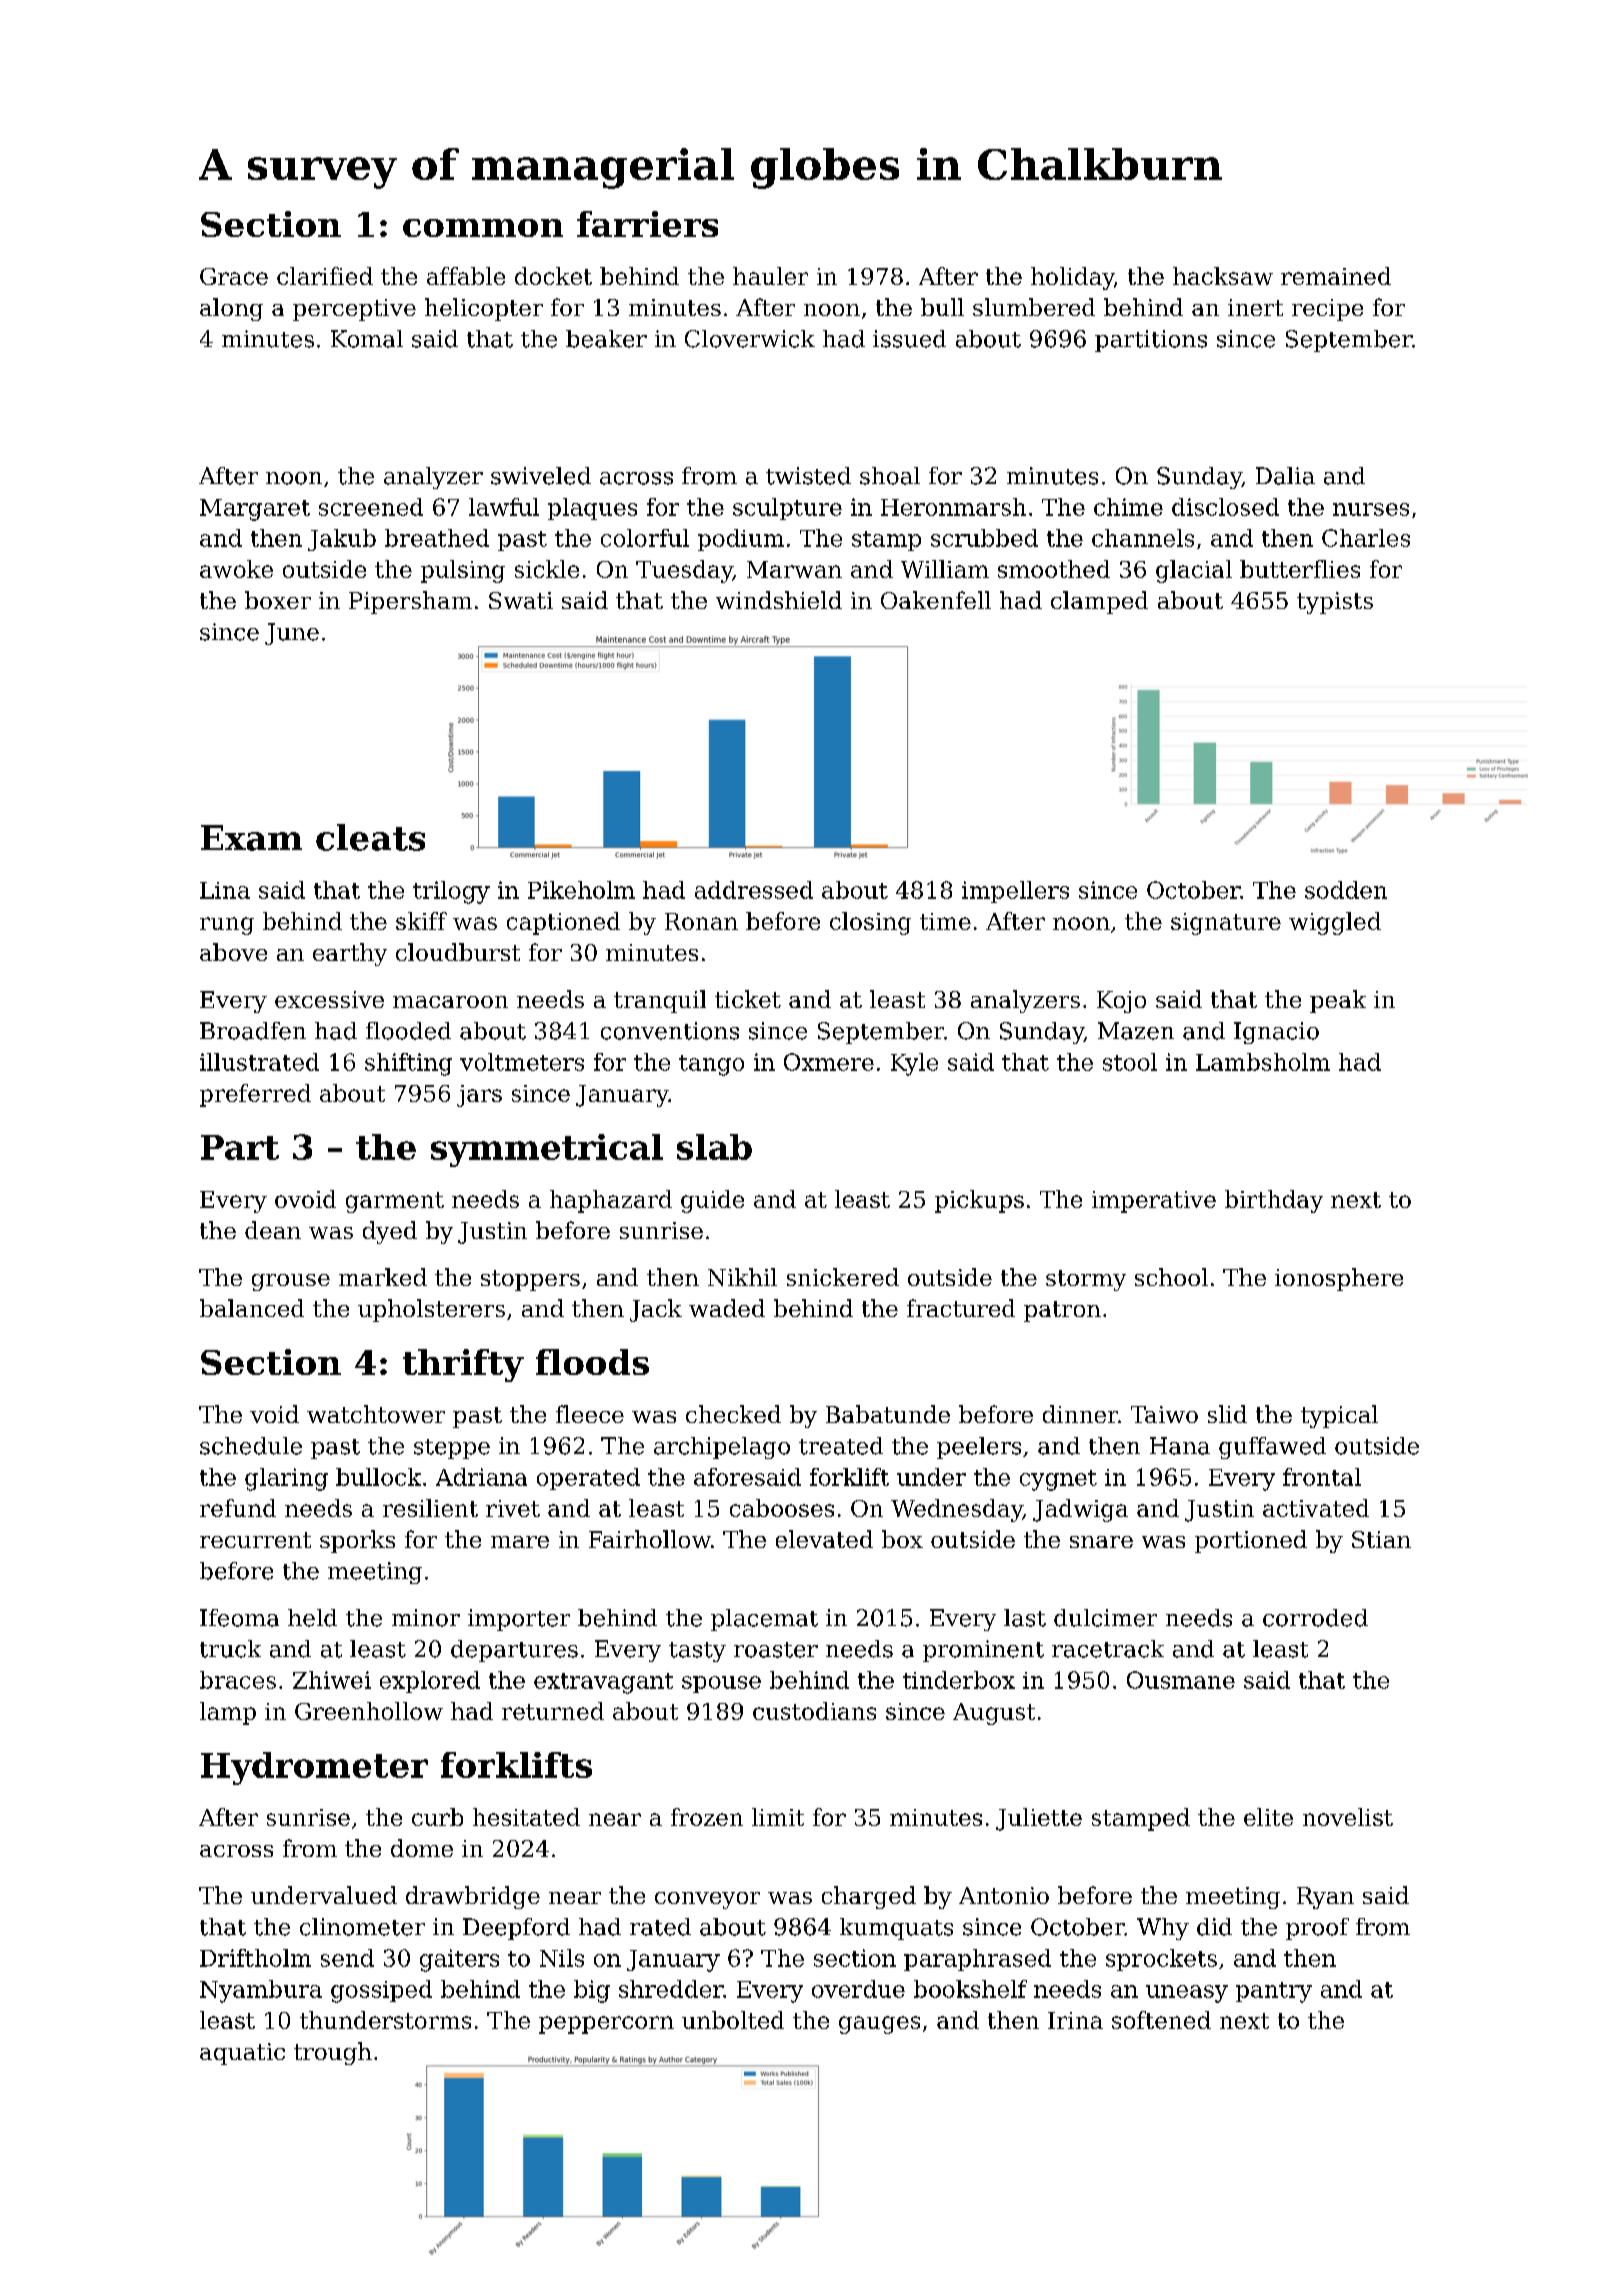 The width and height of the image is (1620, 2292). What do you see at coordinates (1381, 1539) in the image?
I see `Stian` at bounding box center [1381, 1539].
